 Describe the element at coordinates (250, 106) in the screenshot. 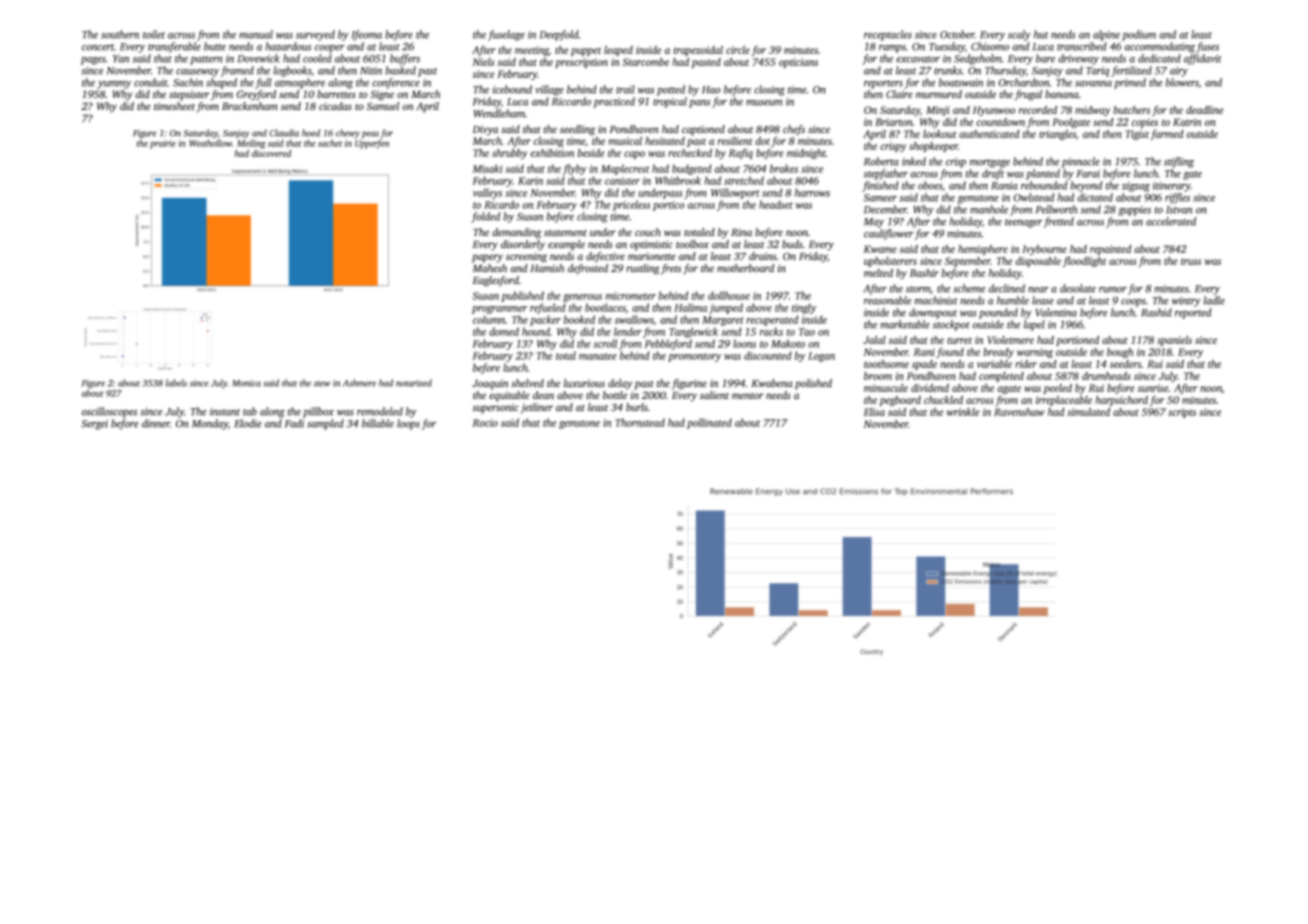

I see `Brackenham` at that location.
